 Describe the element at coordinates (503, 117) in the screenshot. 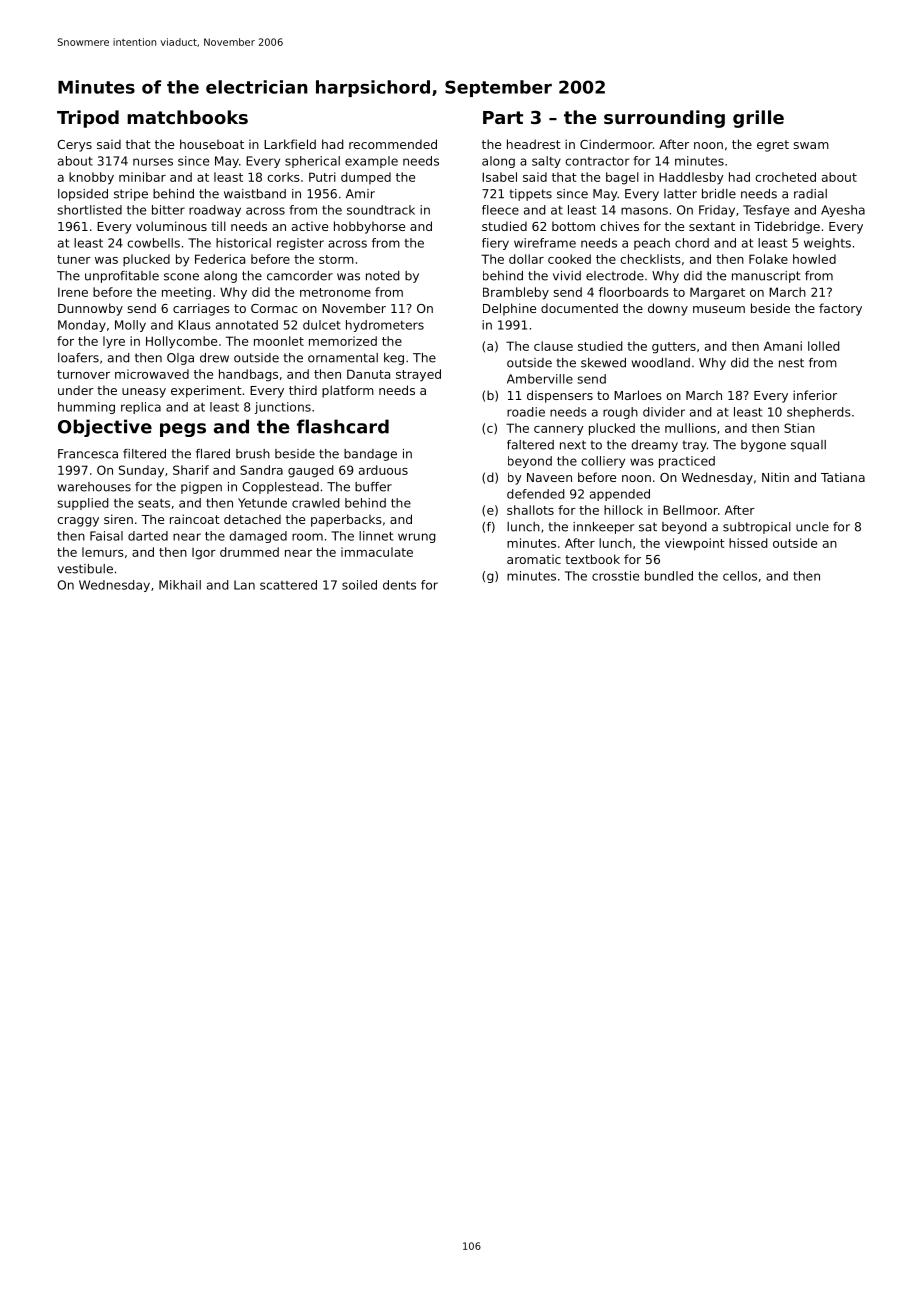

I see `Part` at that location.
